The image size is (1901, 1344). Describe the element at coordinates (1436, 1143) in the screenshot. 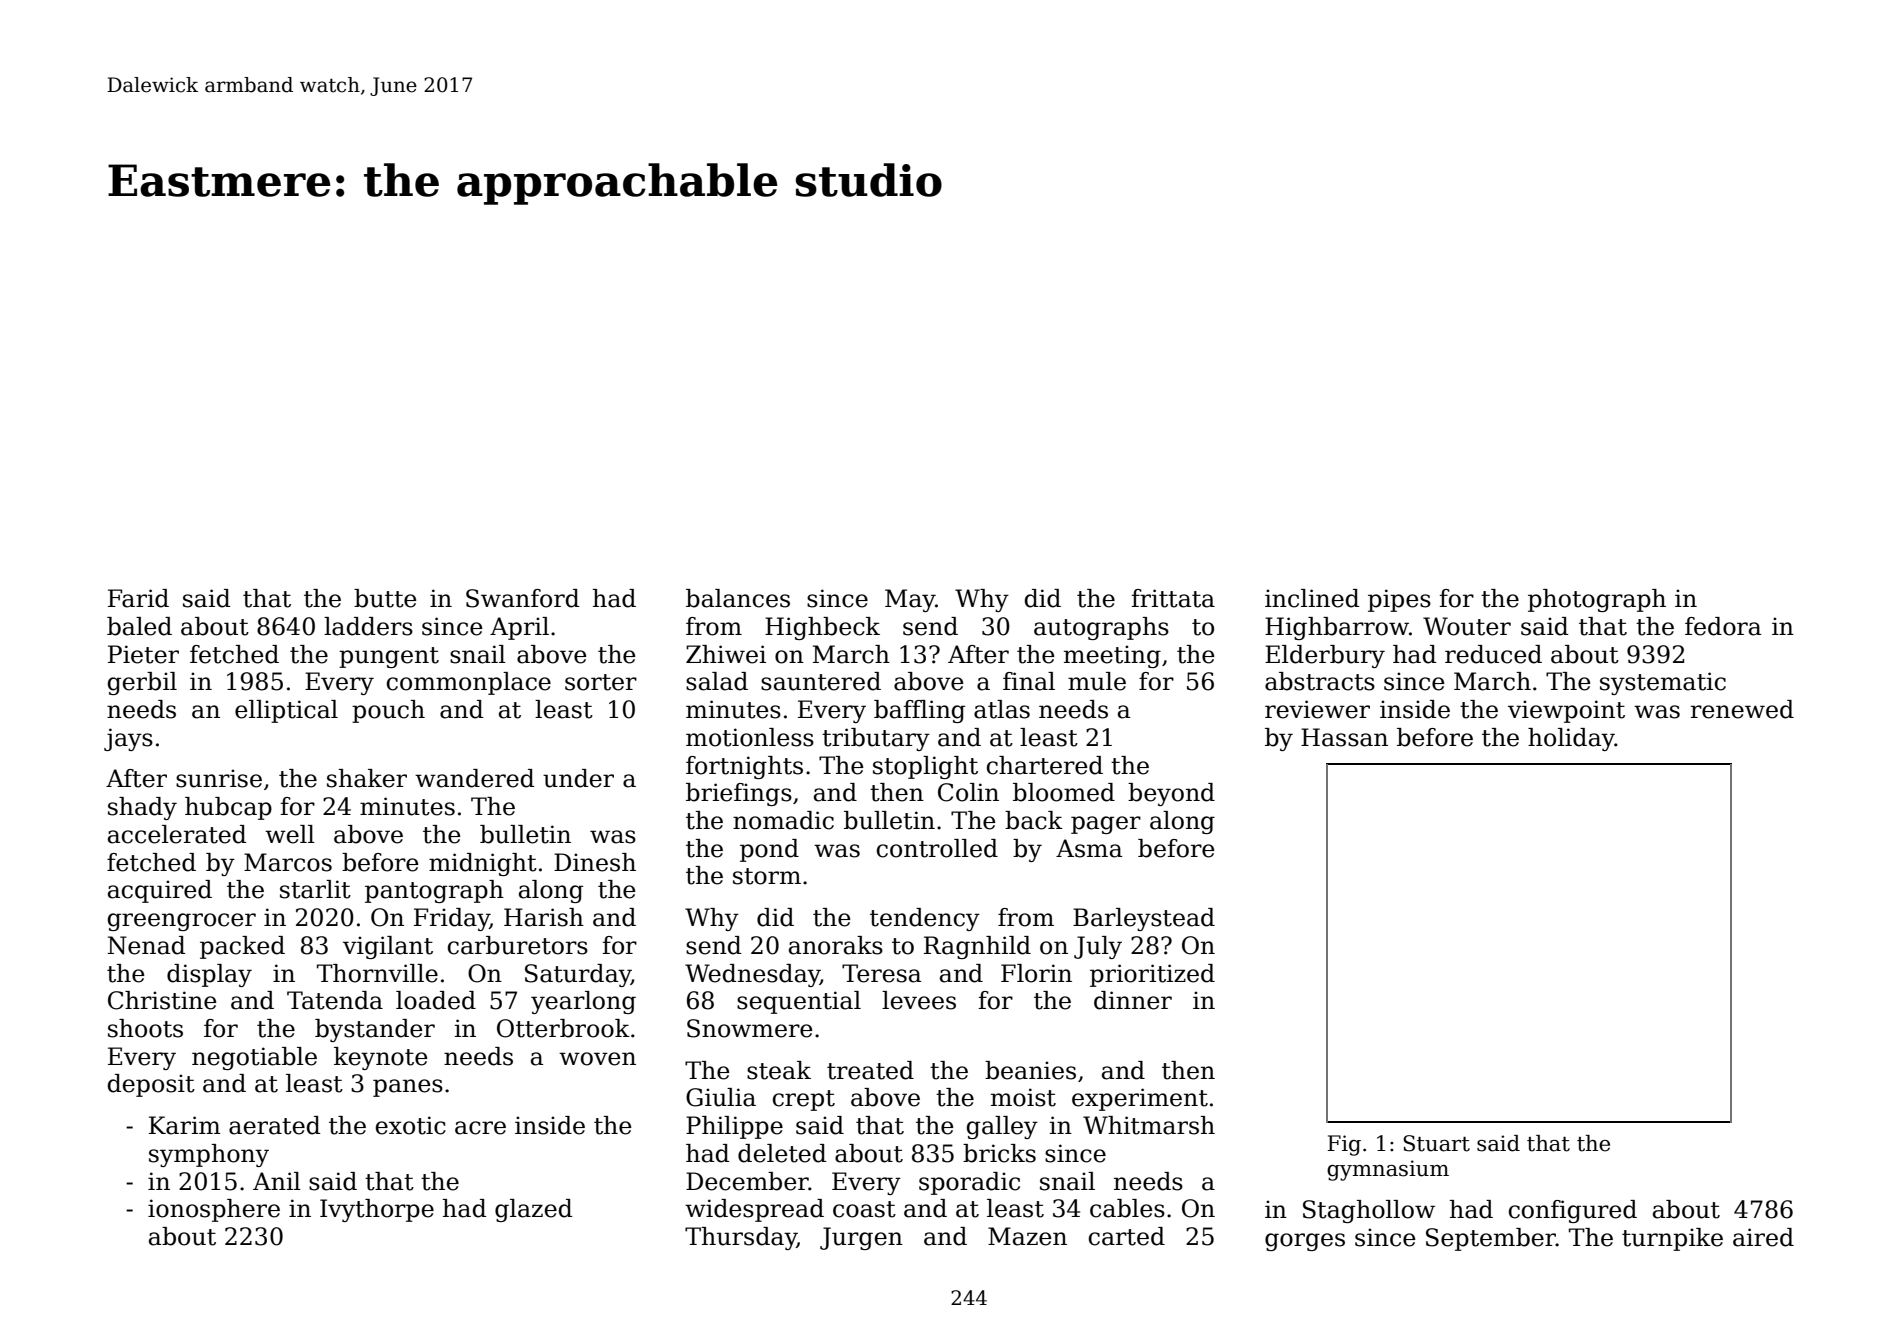

I see `Stuart` at that location.
